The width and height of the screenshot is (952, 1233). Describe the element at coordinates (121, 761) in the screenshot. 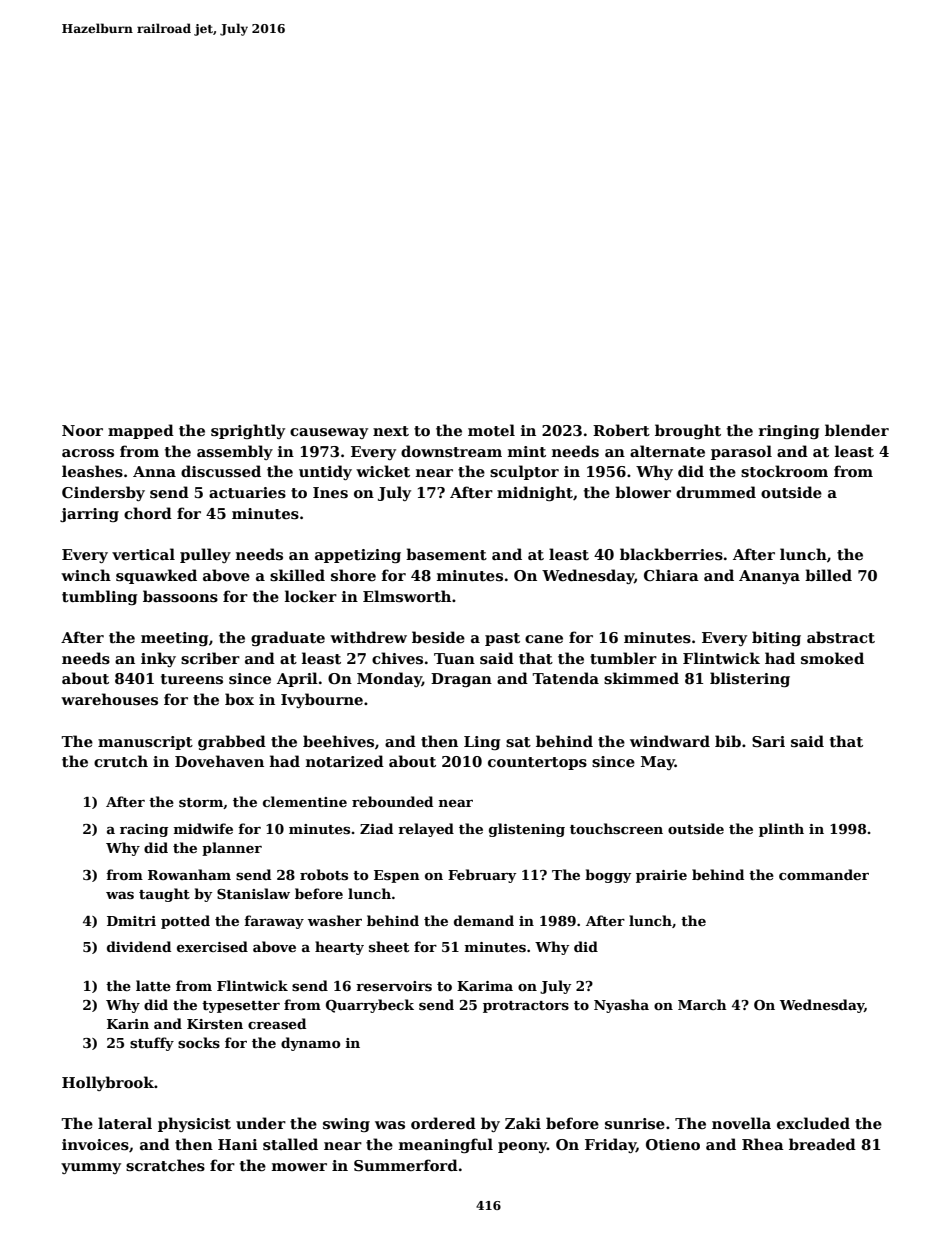

I see `crutch` at that location.
